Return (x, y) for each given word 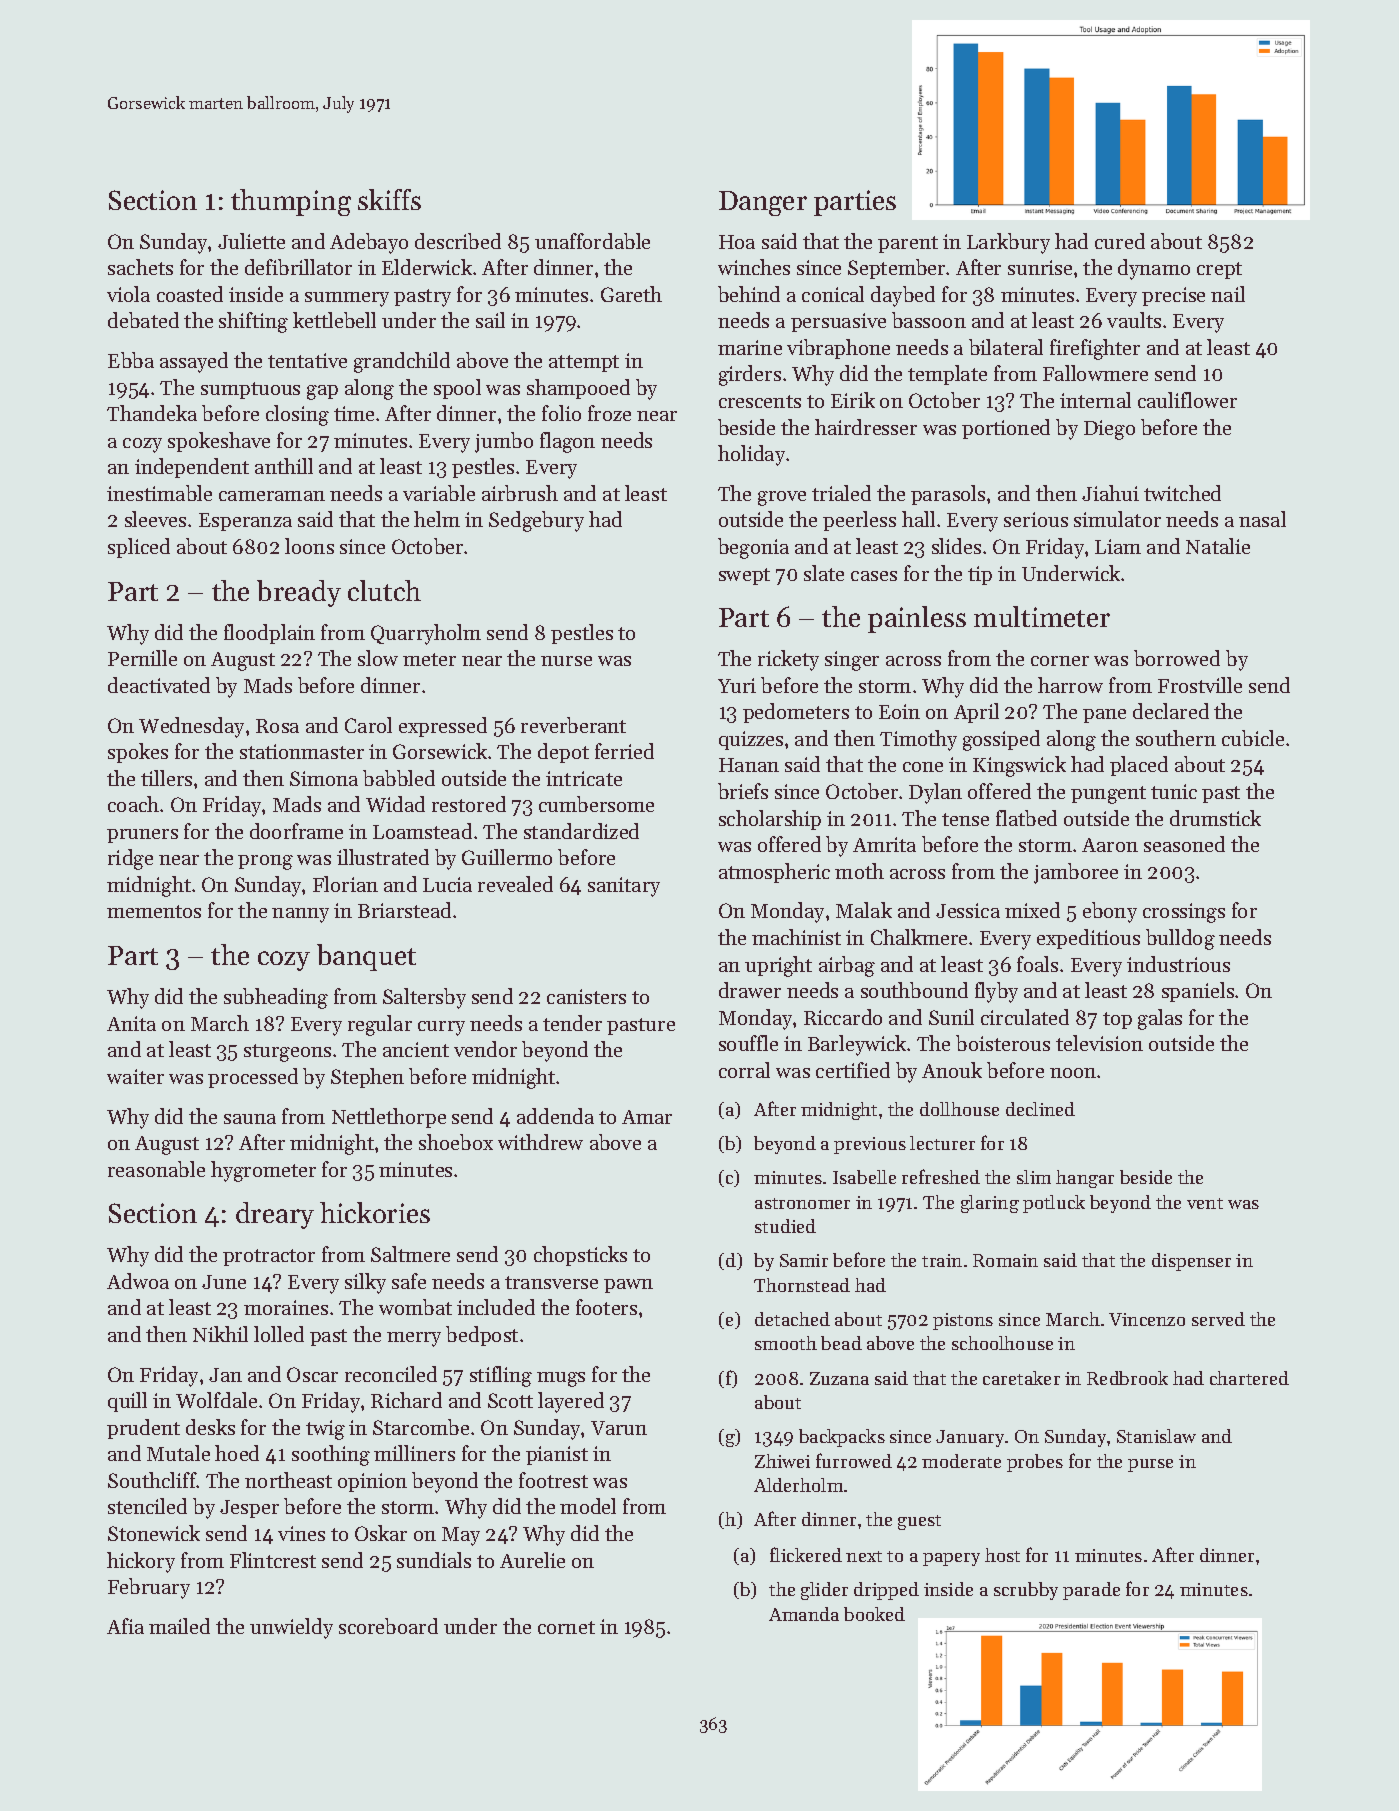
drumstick (1215, 818)
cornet (566, 1627)
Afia (125, 1626)
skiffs (389, 199)
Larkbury (1008, 243)
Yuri (737, 685)
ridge (130, 859)
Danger (763, 203)
